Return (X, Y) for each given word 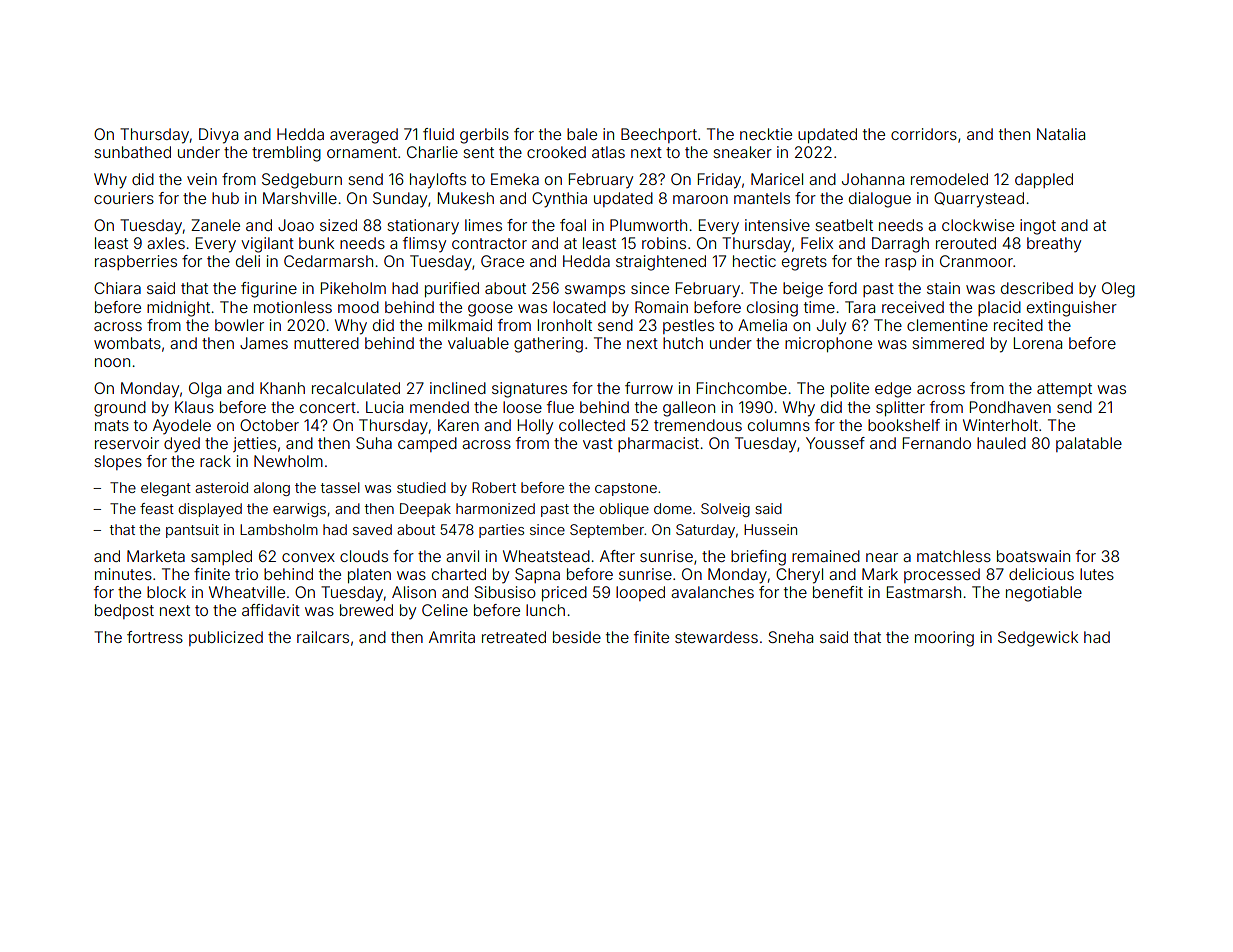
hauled (1001, 443)
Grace (502, 261)
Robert (494, 487)
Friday (719, 181)
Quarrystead (979, 200)
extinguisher (1072, 309)
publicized (226, 638)
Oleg (1118, 290)
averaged (364, 136)
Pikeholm (353, 288)
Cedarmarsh (328, 261)
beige (803, 290)
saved (372, 529)
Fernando (937, 443)
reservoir (127, 443)
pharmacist (658, 444)
